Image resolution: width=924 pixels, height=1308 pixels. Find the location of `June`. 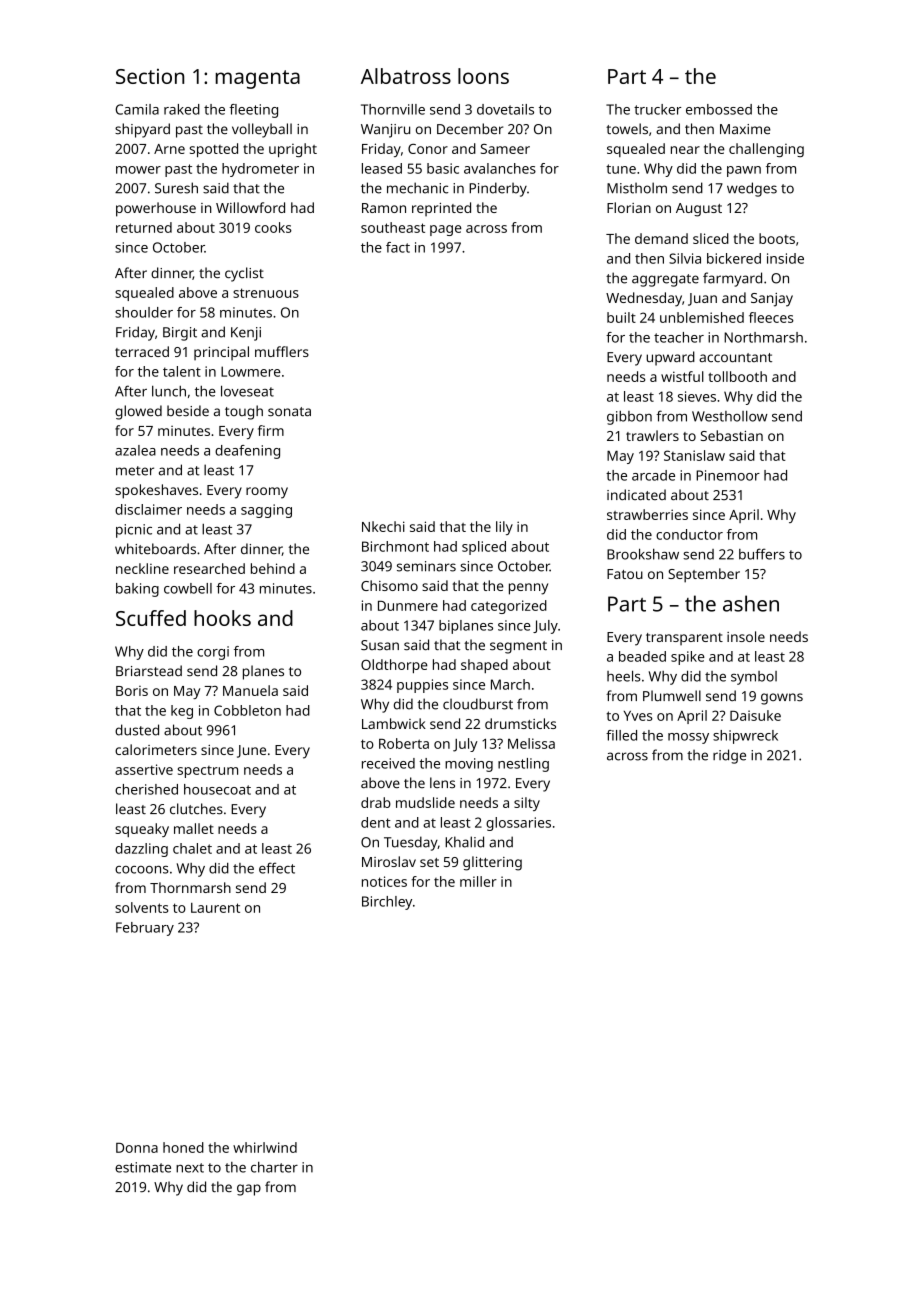

June is located at coordinates (251, 751).
